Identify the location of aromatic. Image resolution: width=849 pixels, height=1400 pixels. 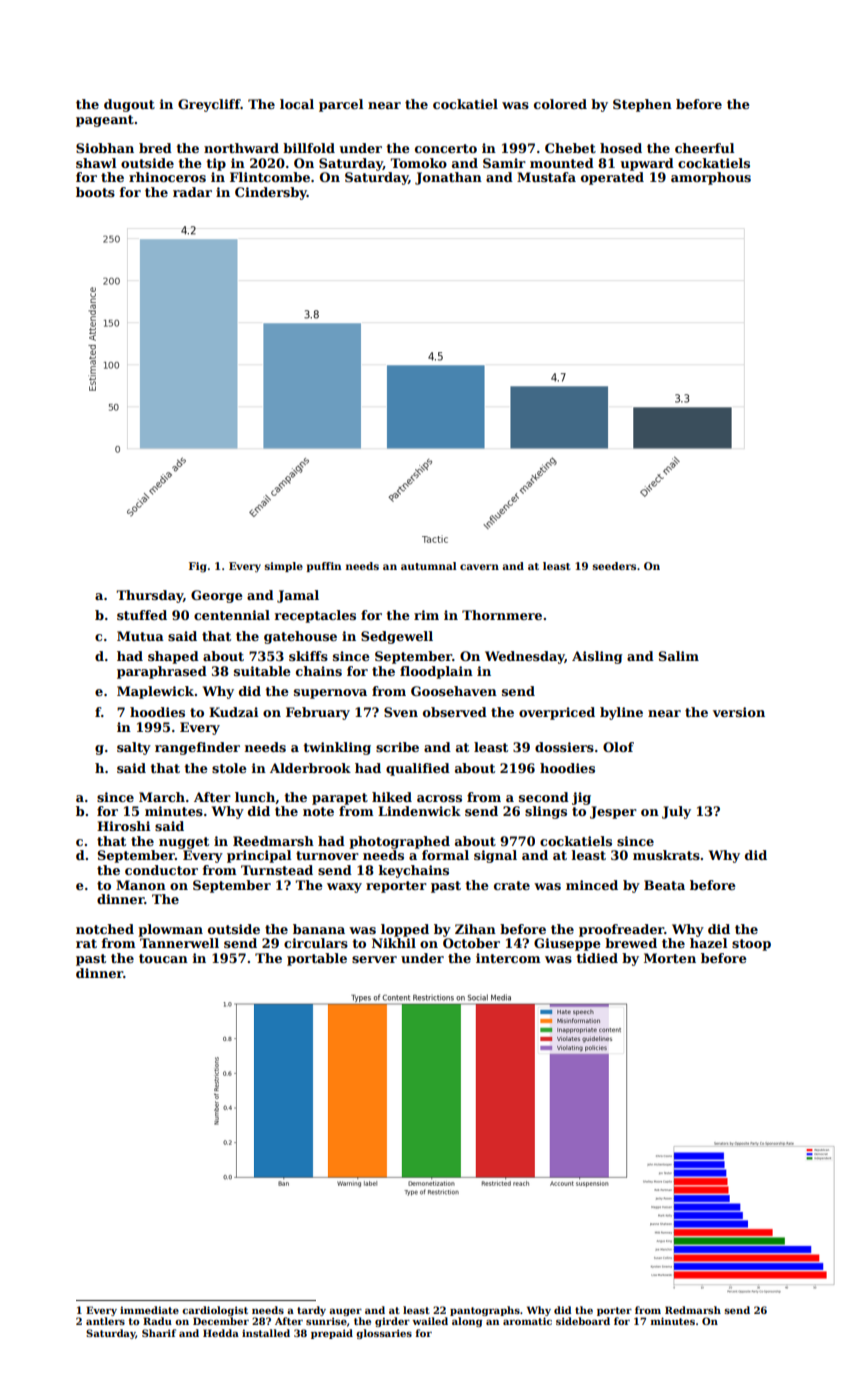
(527, 1321).
